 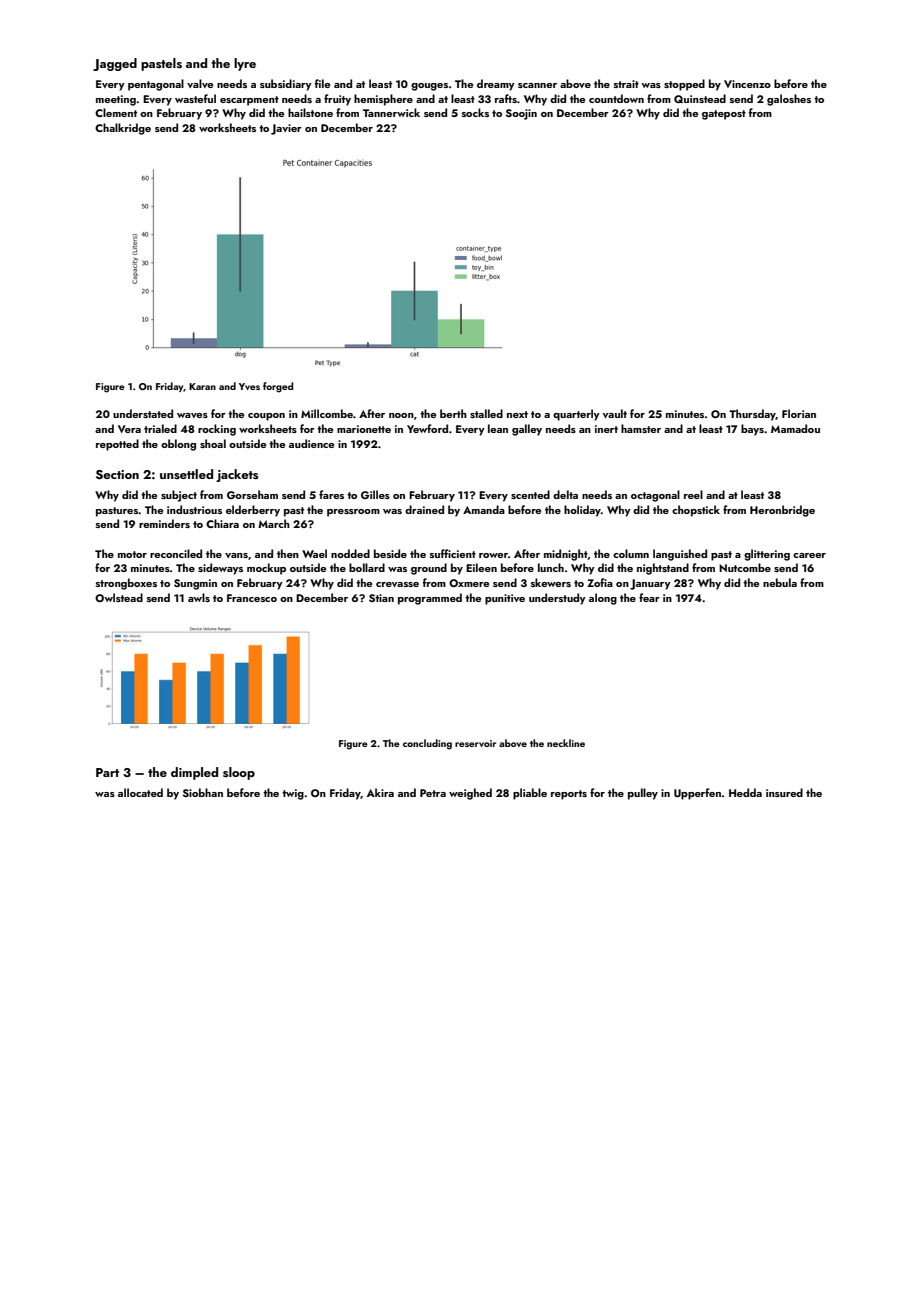 I want to click on understudy, so click(x=557, y=599).
